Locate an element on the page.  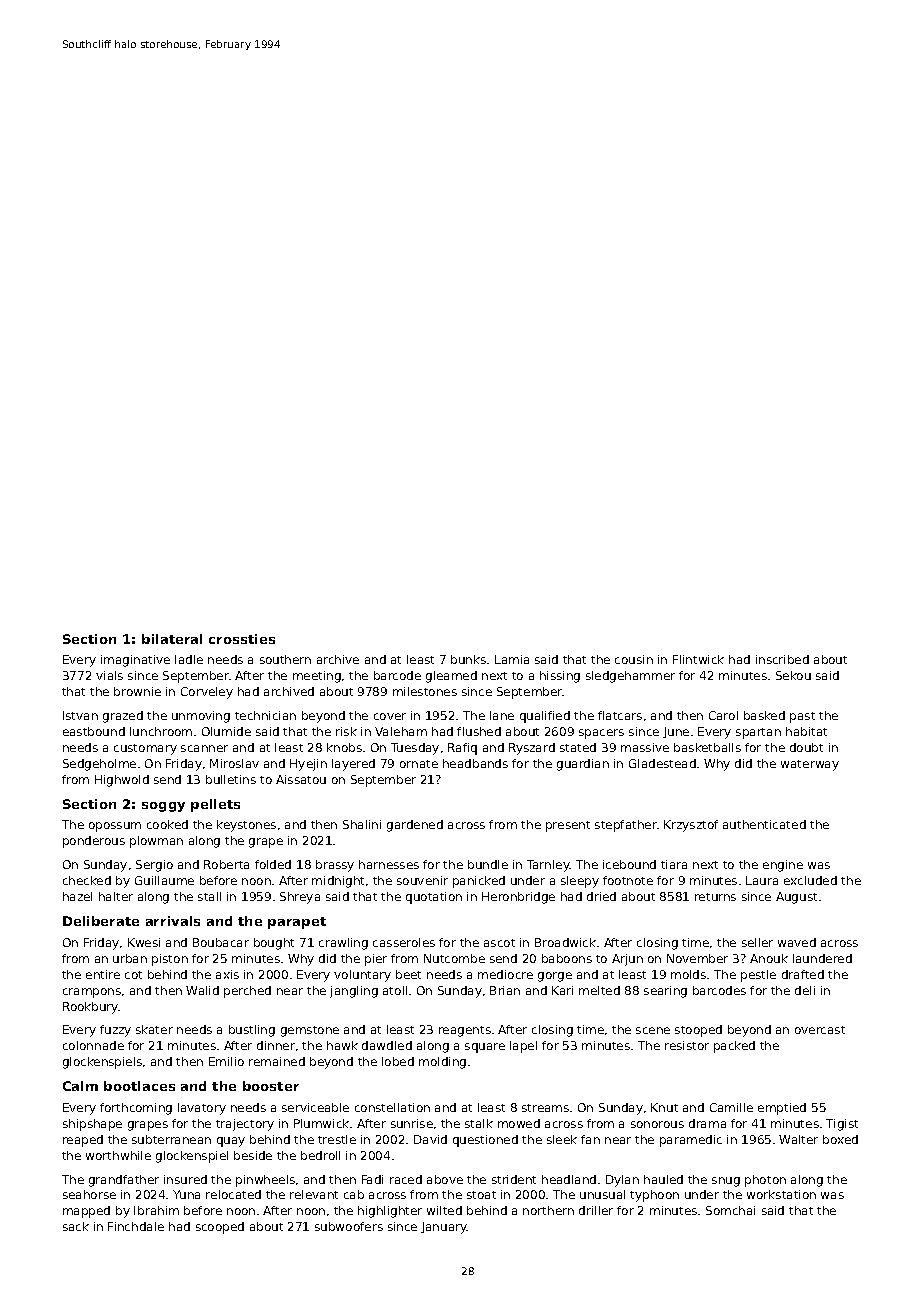
remained is located at coordinates (277, 1061).
